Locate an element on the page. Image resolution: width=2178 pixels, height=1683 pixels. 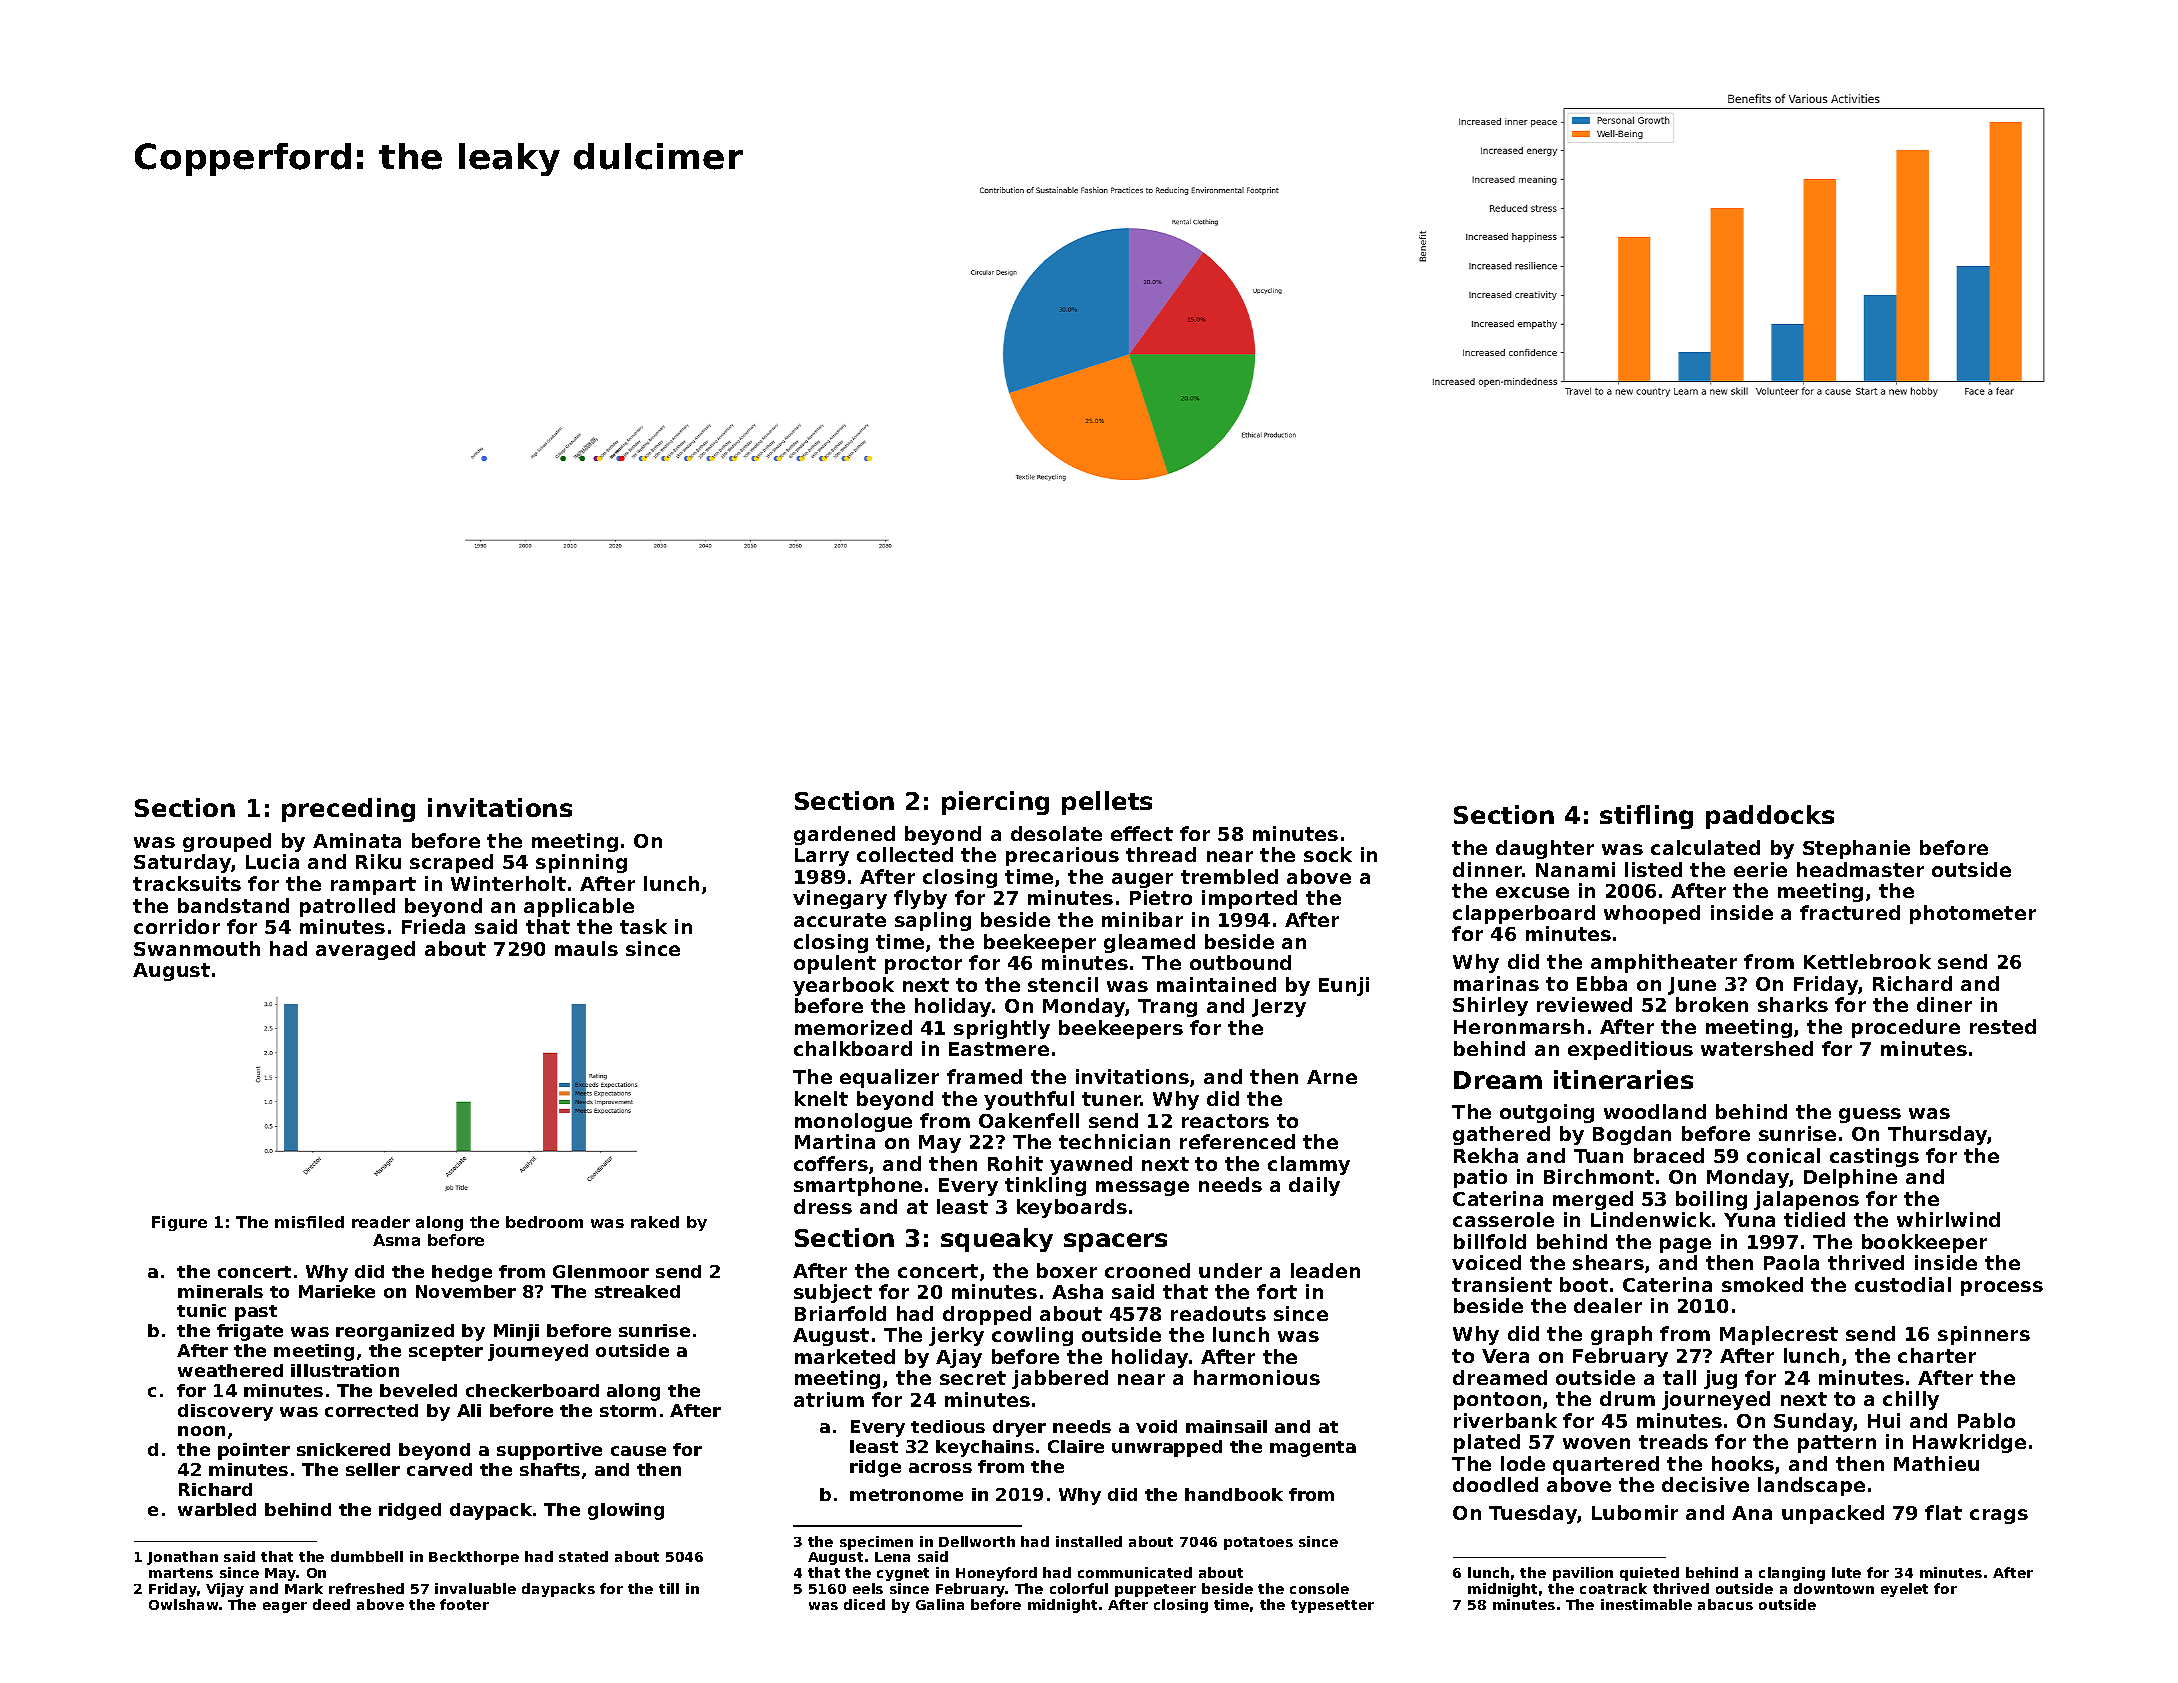
Galina is located at coordinates (940, 1604).
